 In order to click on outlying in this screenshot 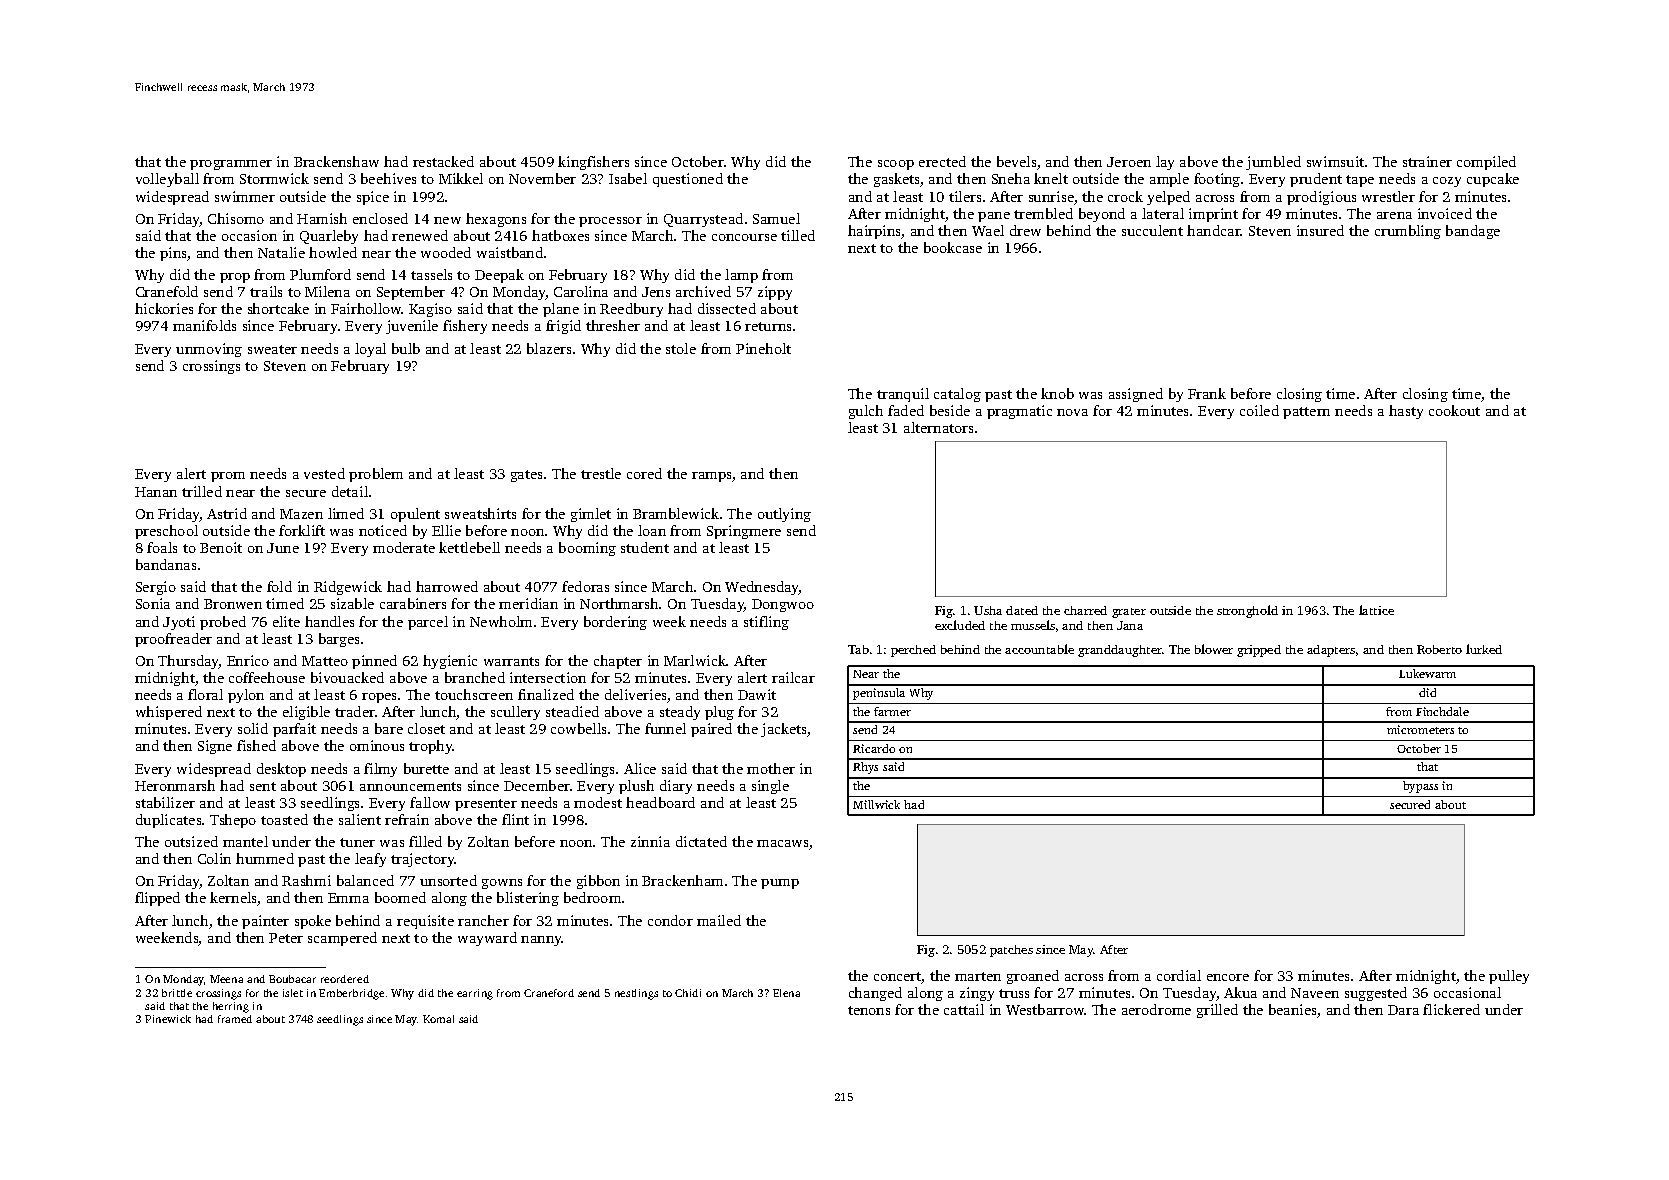, I will do `click(784, 515)`.
